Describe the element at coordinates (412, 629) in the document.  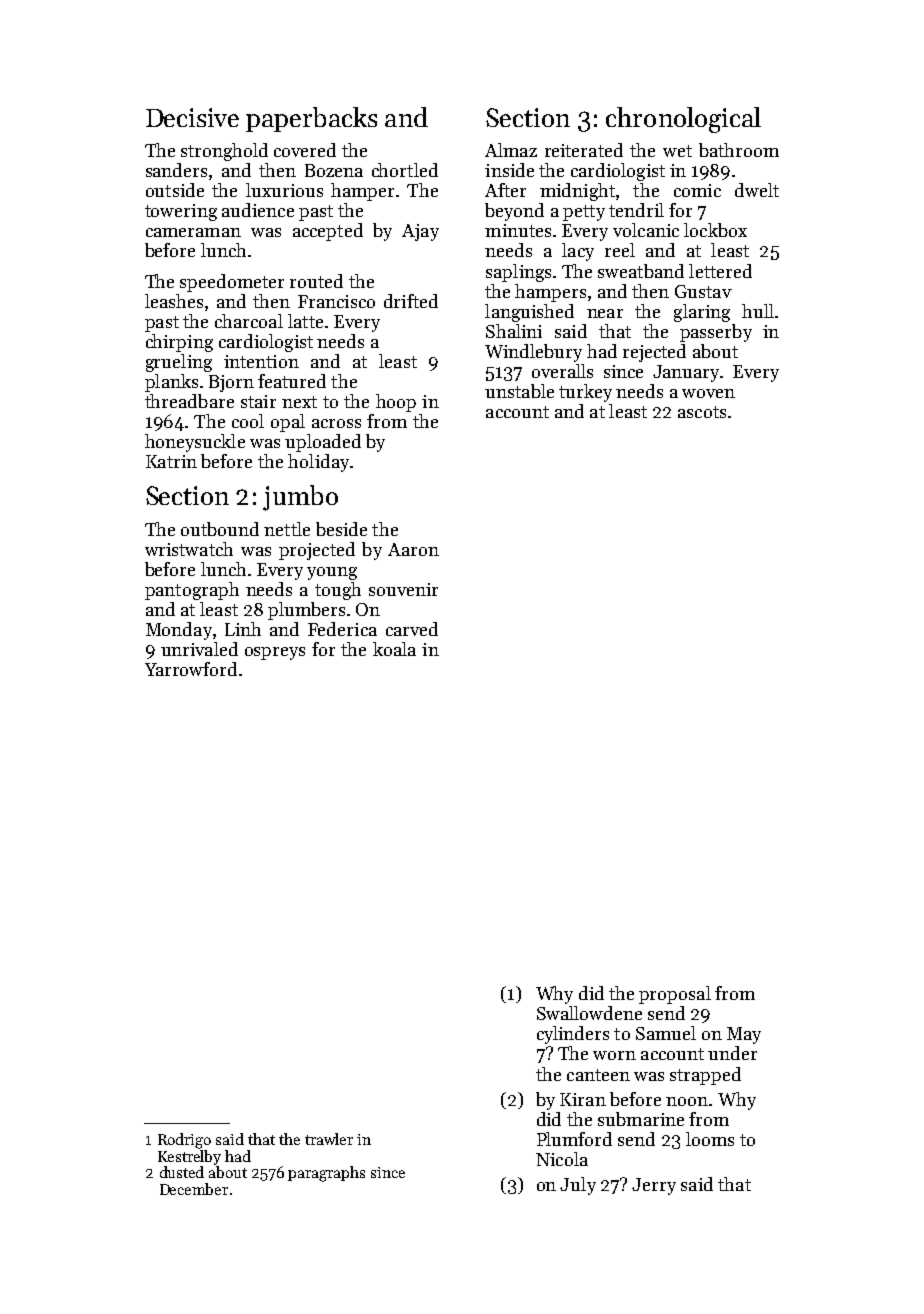
I see `carved` at that location.
